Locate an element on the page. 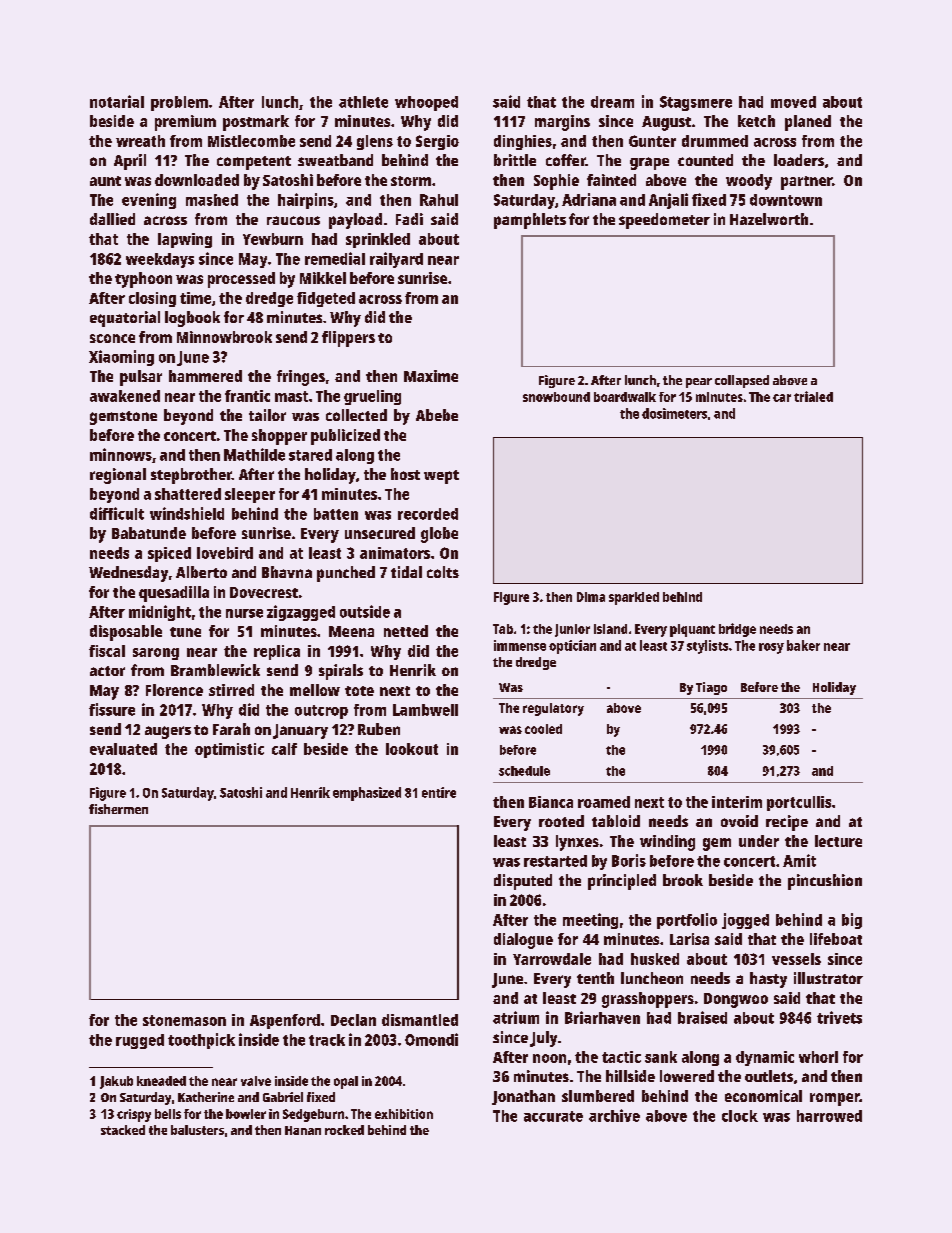 The image size is (952, 1233). moved is located at coordinates (793, 102).
